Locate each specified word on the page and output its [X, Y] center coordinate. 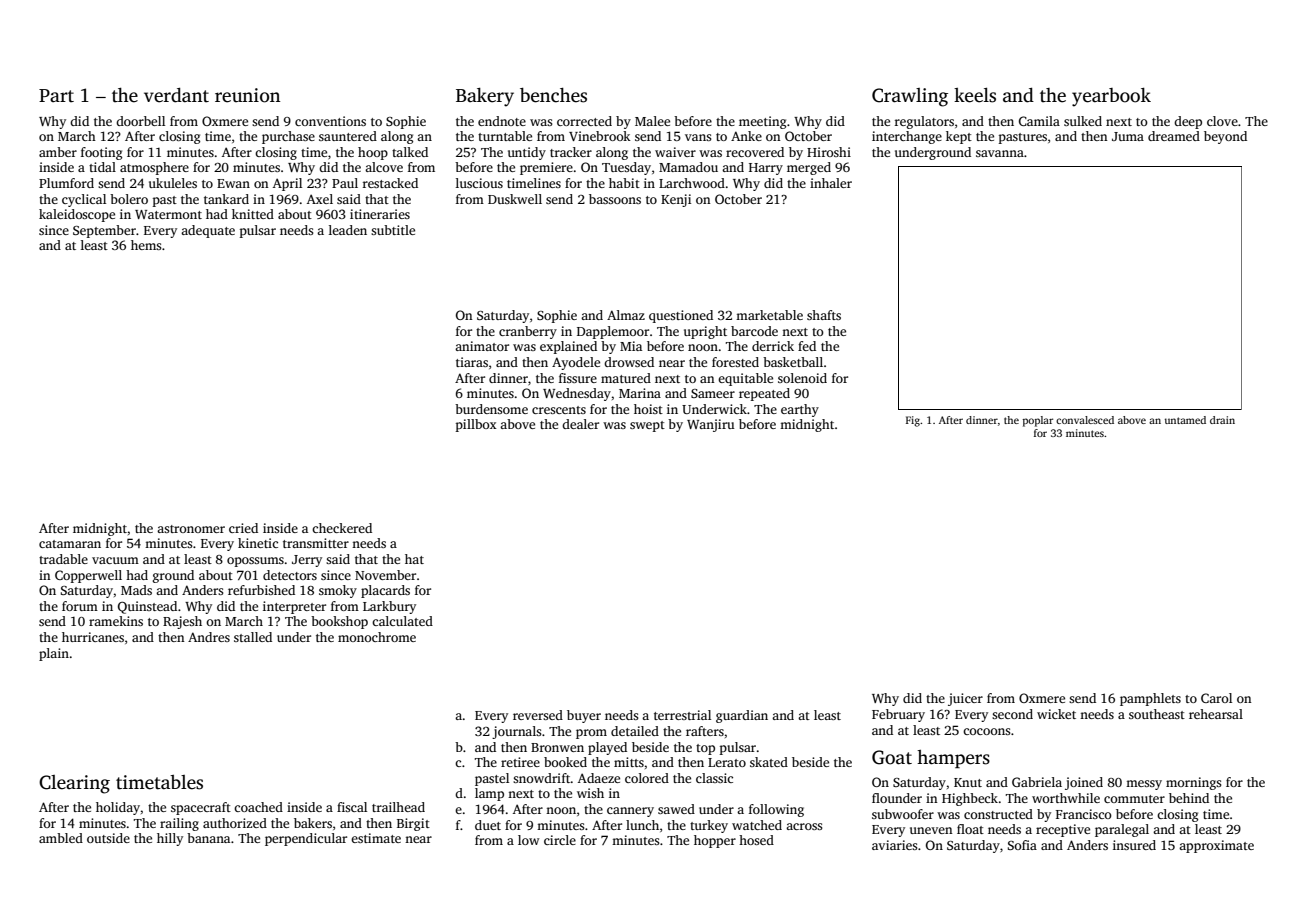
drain [1222, 420]
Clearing [74, 784]
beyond [1225, 137]
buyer [584, 716]
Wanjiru [711, 425]
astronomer [191, 529]
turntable [505, 136]
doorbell [140, 121]
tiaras [472, 362]
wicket [1056, 714]
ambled [61, 838]
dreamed [1174, 136]
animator [482, 346]
